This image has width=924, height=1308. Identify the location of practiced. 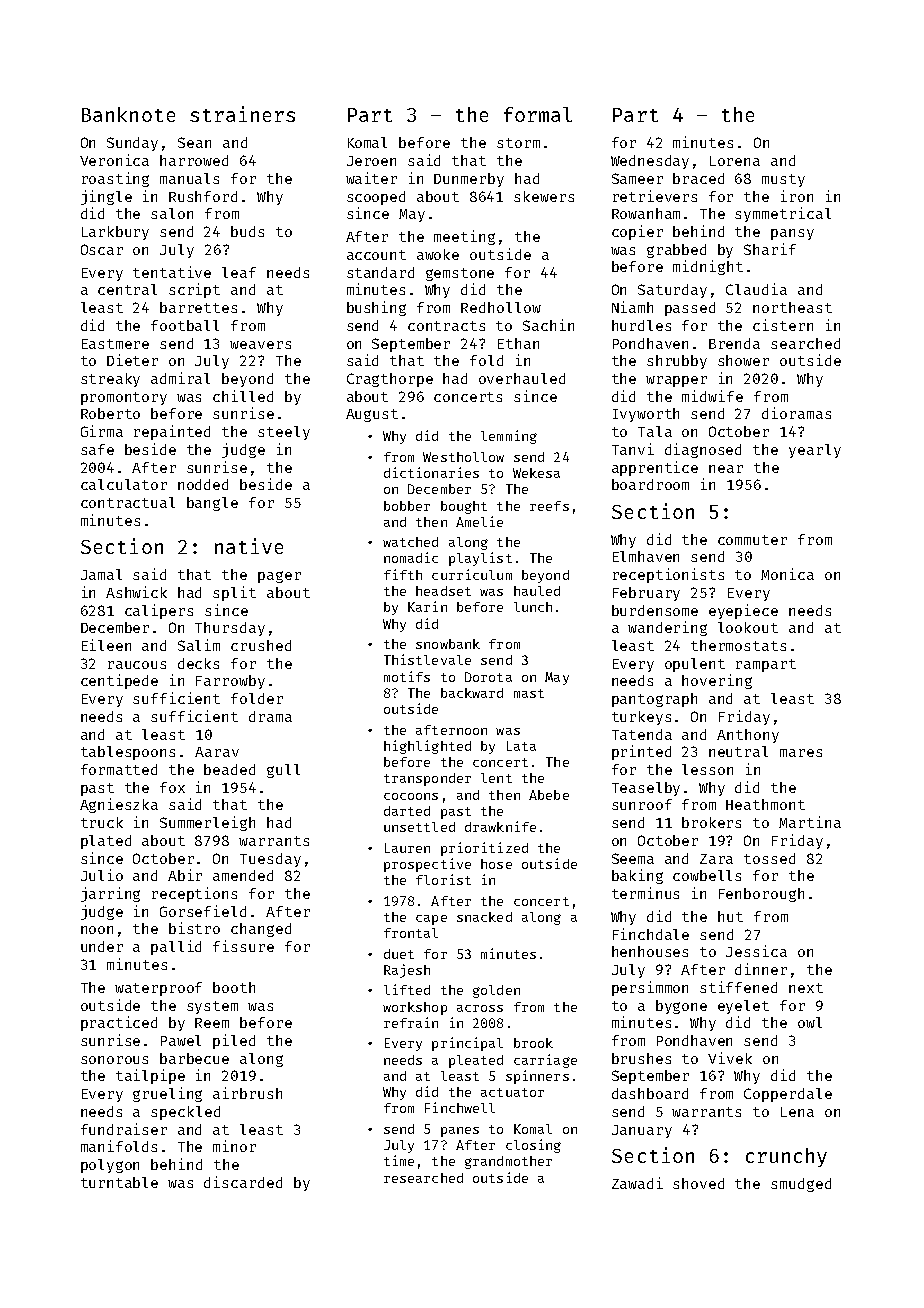
(119, 1023).
